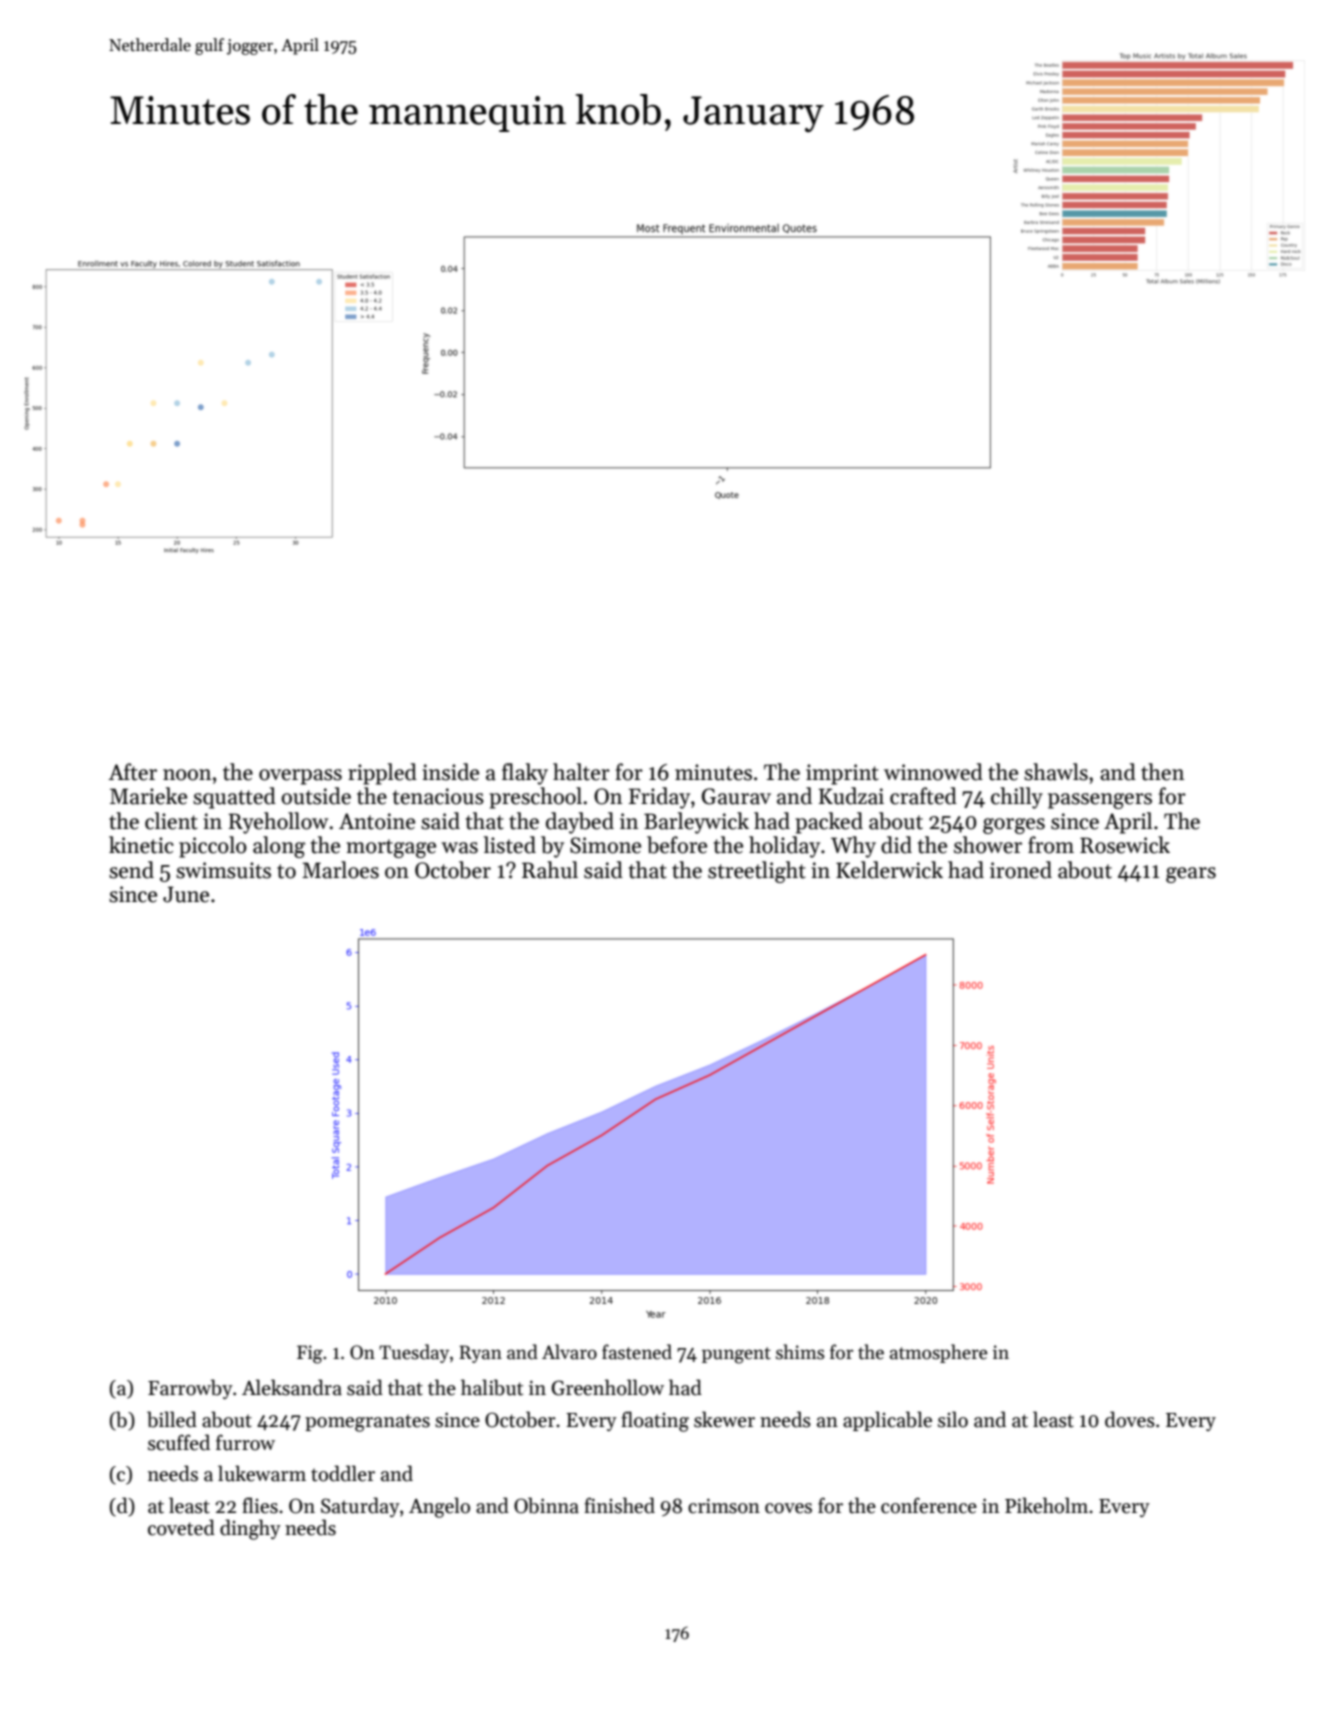 Image resolution: width=1329 pixels, height=1720 pixels. Describe the element at coordinates (605, 845) in the screenshot. I see `Simone` at that location.
